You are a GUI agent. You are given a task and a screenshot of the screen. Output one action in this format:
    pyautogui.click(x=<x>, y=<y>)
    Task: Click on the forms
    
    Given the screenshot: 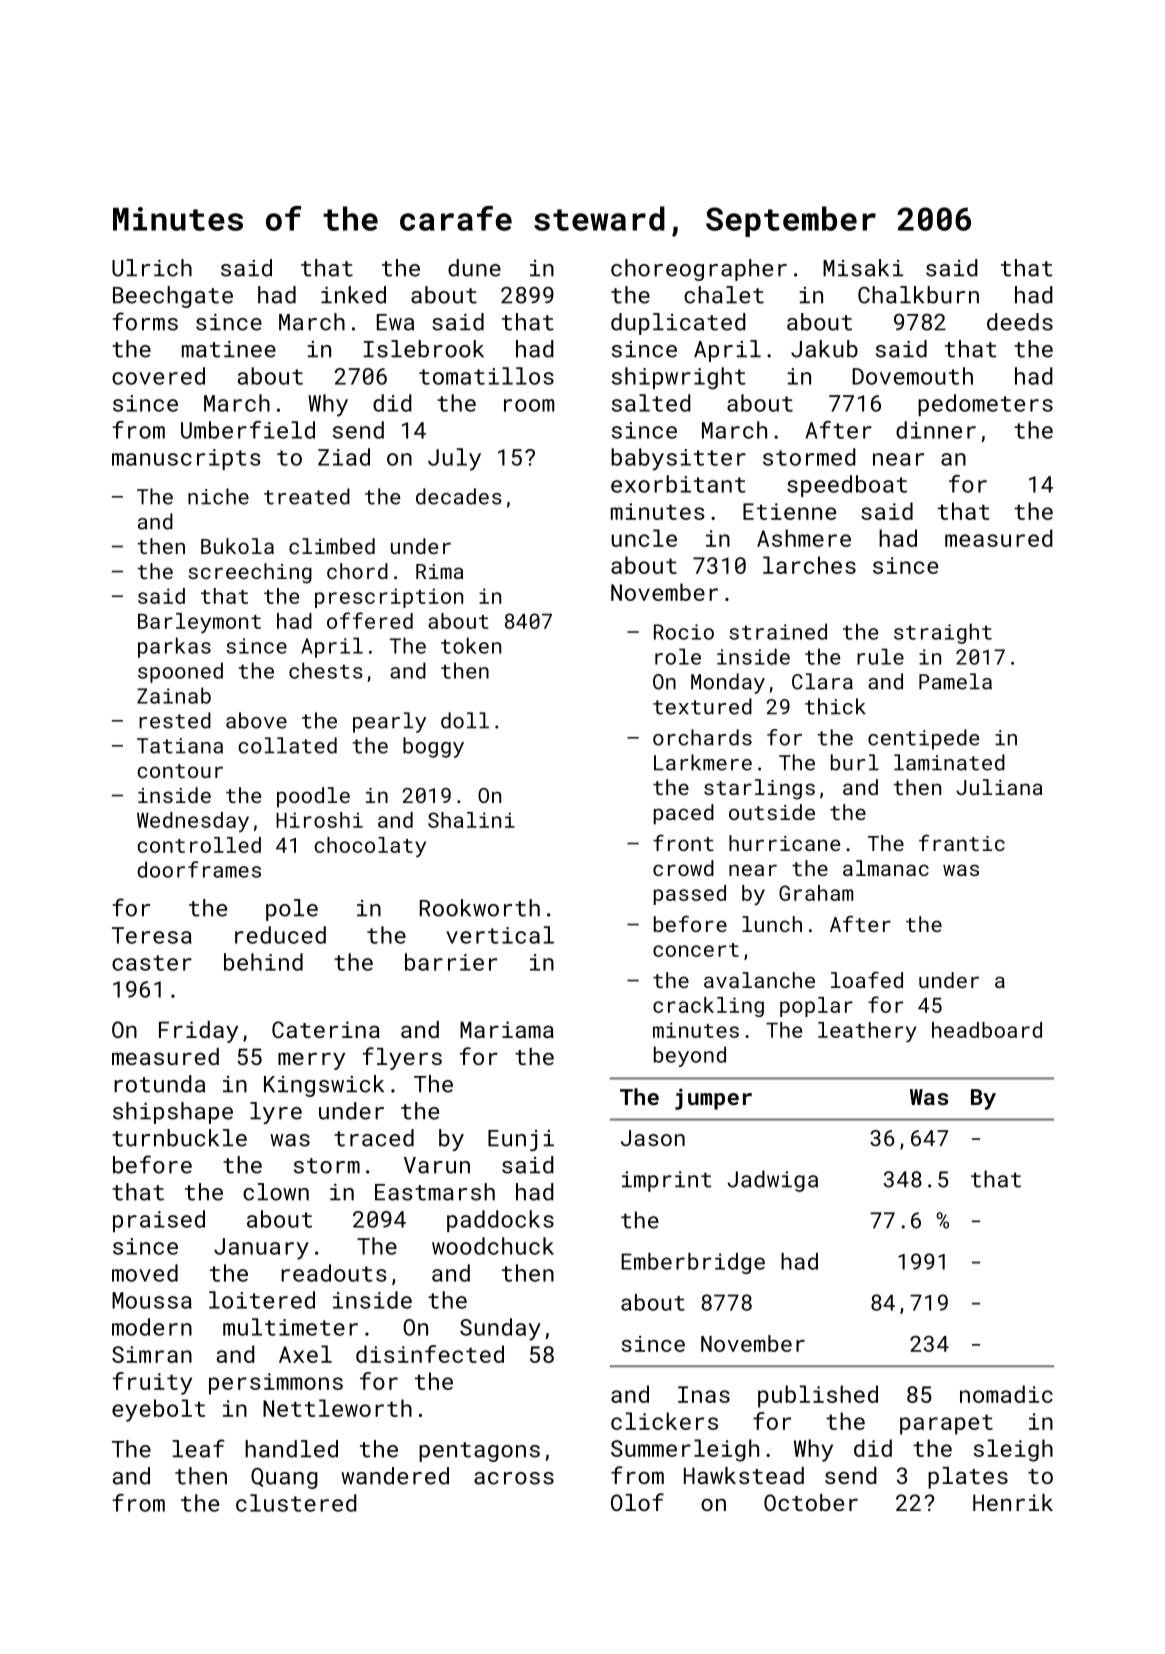 What is the action you would take?
    pyautogui.click(x=145, y=321)
